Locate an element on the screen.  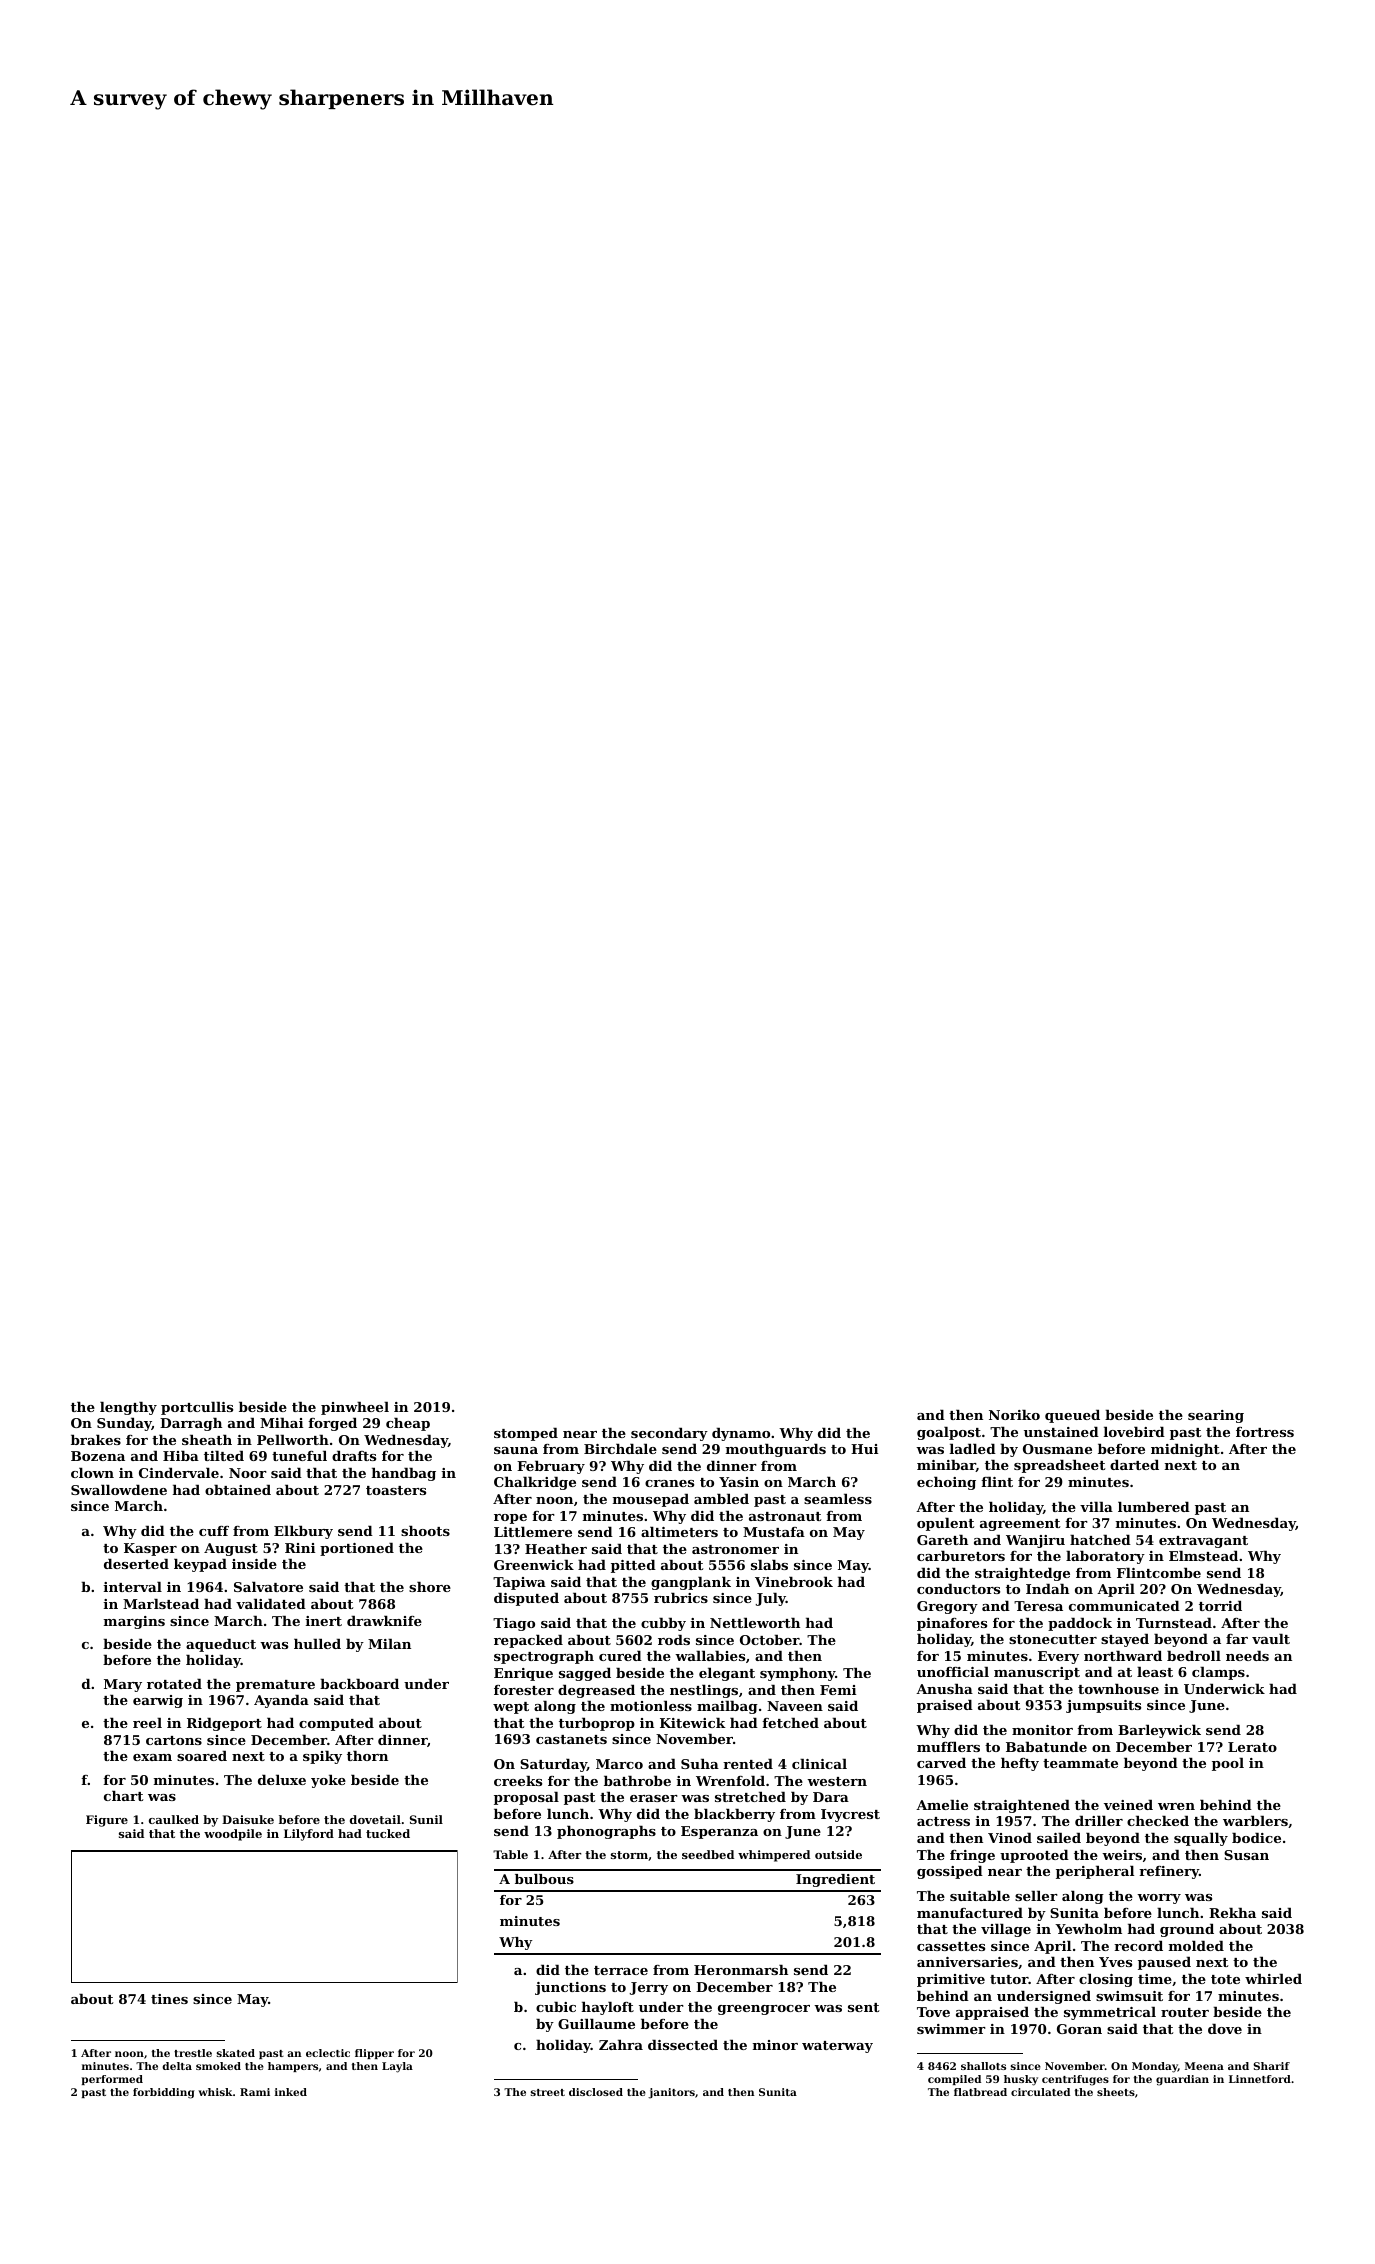
searing is located at coordinates (1216, 1416).
